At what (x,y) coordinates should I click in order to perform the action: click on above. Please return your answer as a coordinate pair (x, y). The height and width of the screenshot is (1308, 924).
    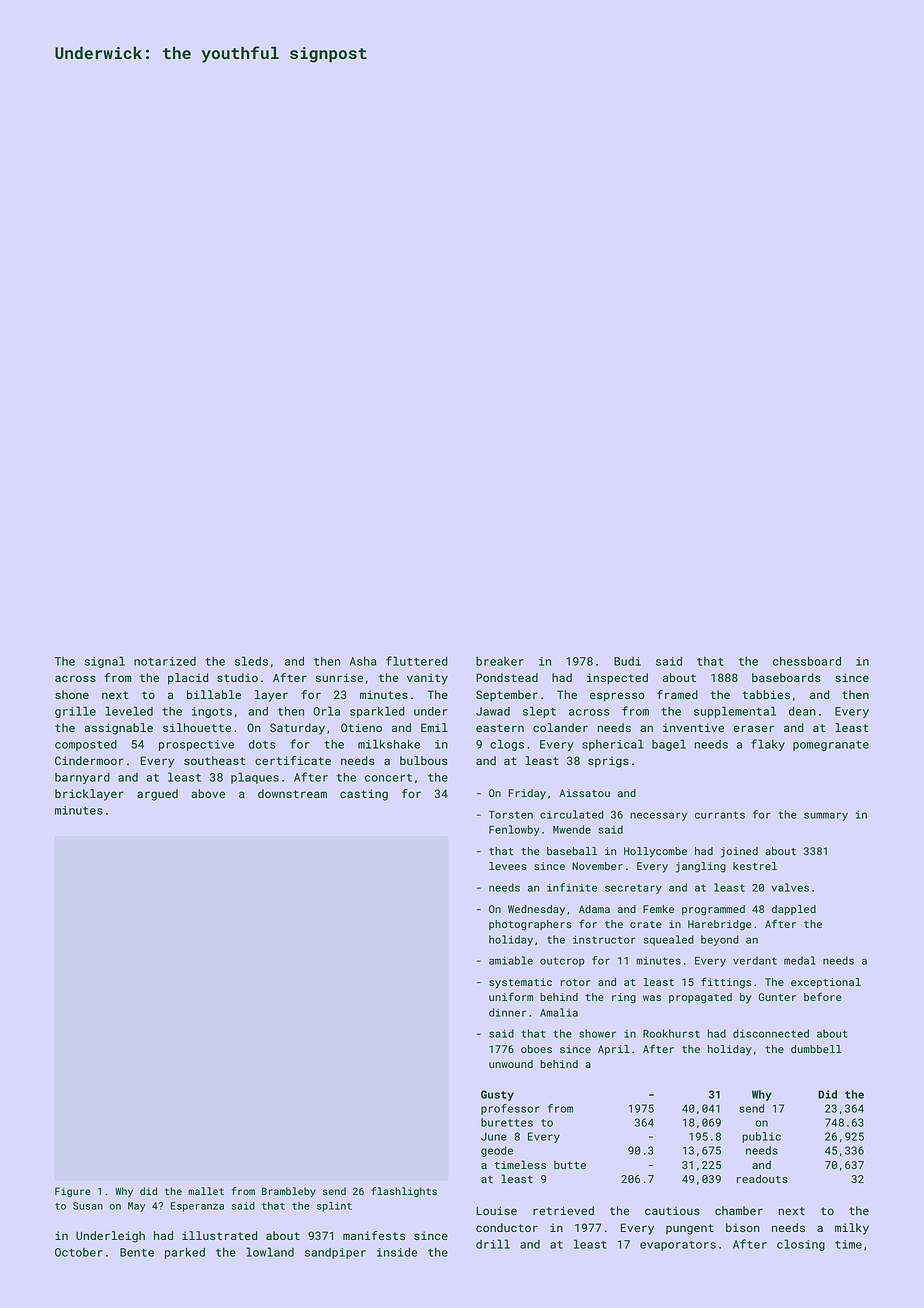
    Looking at the image, I should click on (208, 793).
